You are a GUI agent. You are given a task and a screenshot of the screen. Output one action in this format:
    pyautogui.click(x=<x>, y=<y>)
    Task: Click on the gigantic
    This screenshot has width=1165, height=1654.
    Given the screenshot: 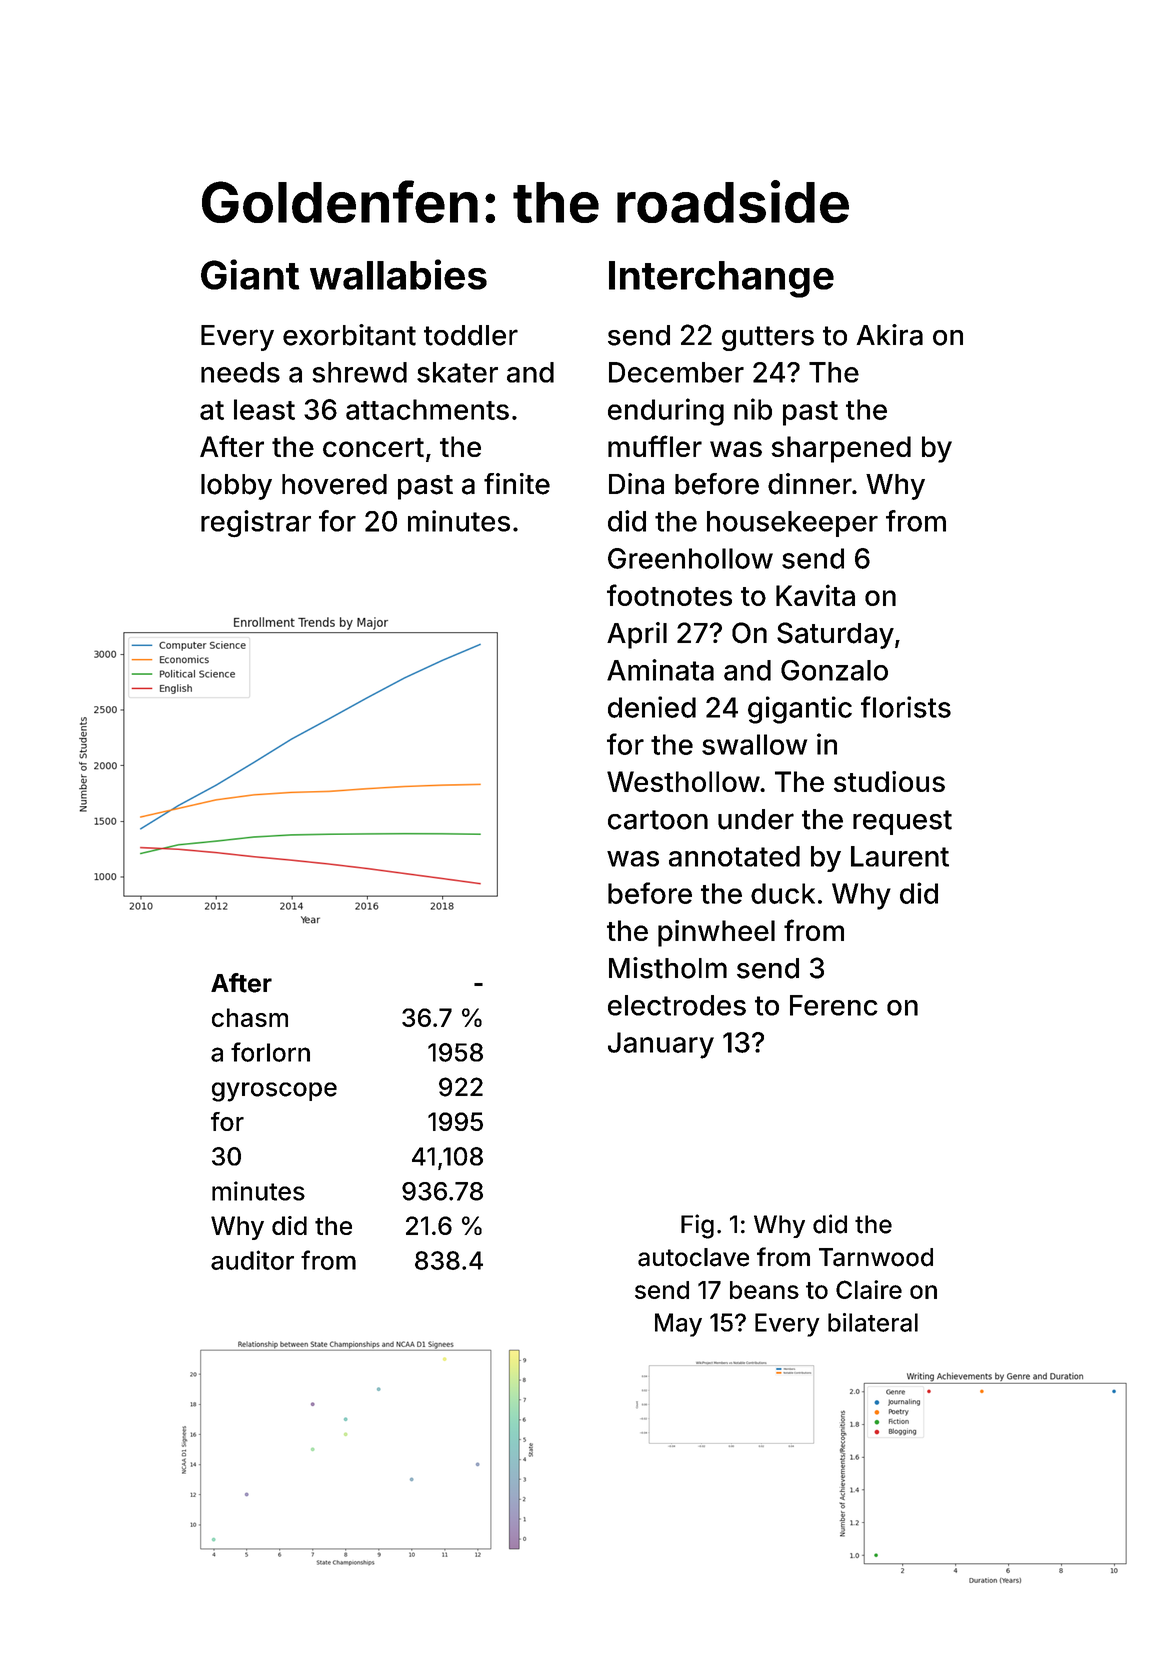 What is the action you would take?
    pyautogui.click(x=800, y=710)
